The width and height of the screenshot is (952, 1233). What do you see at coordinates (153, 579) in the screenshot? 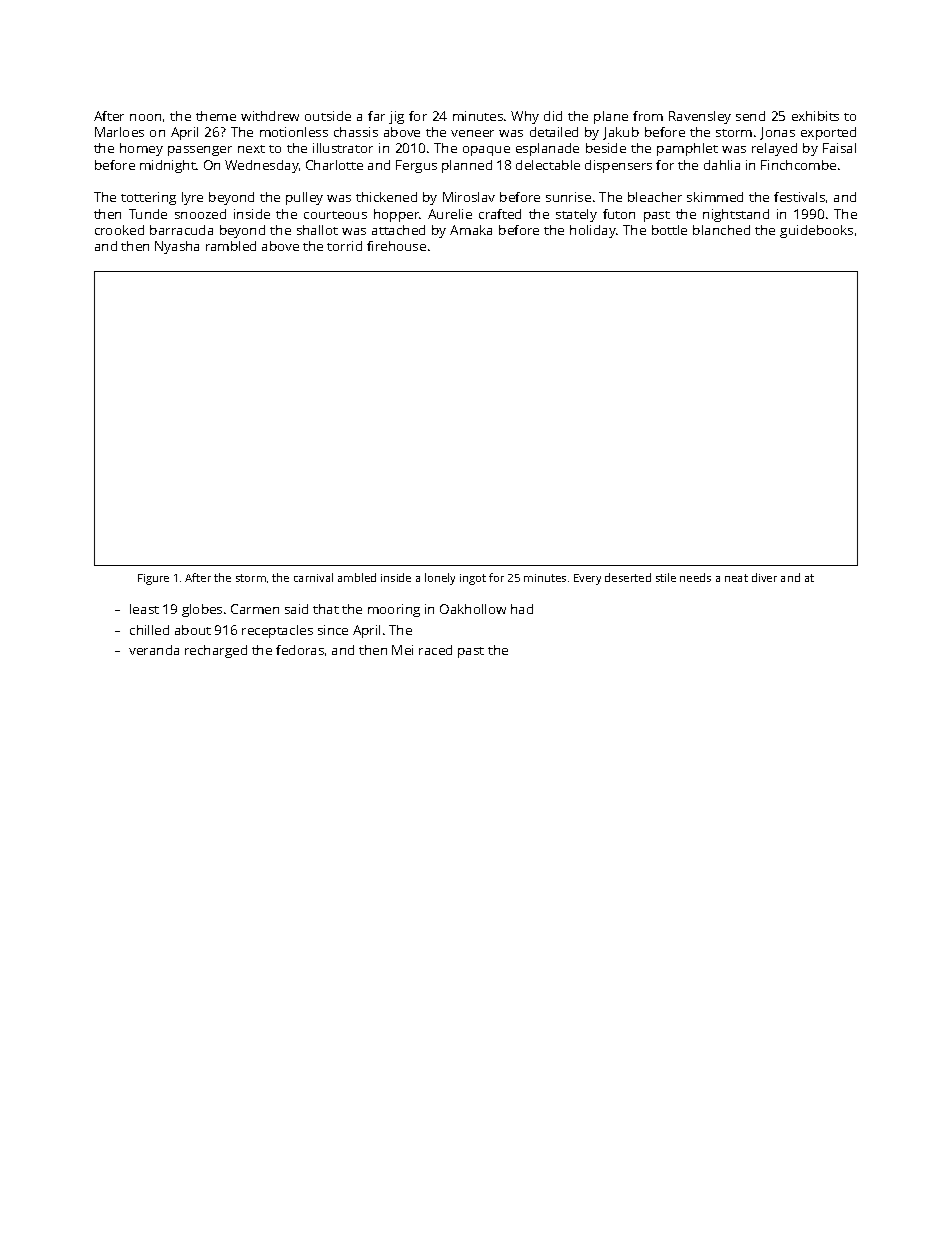
I see `Figure` at bounding box center [153, 579].
